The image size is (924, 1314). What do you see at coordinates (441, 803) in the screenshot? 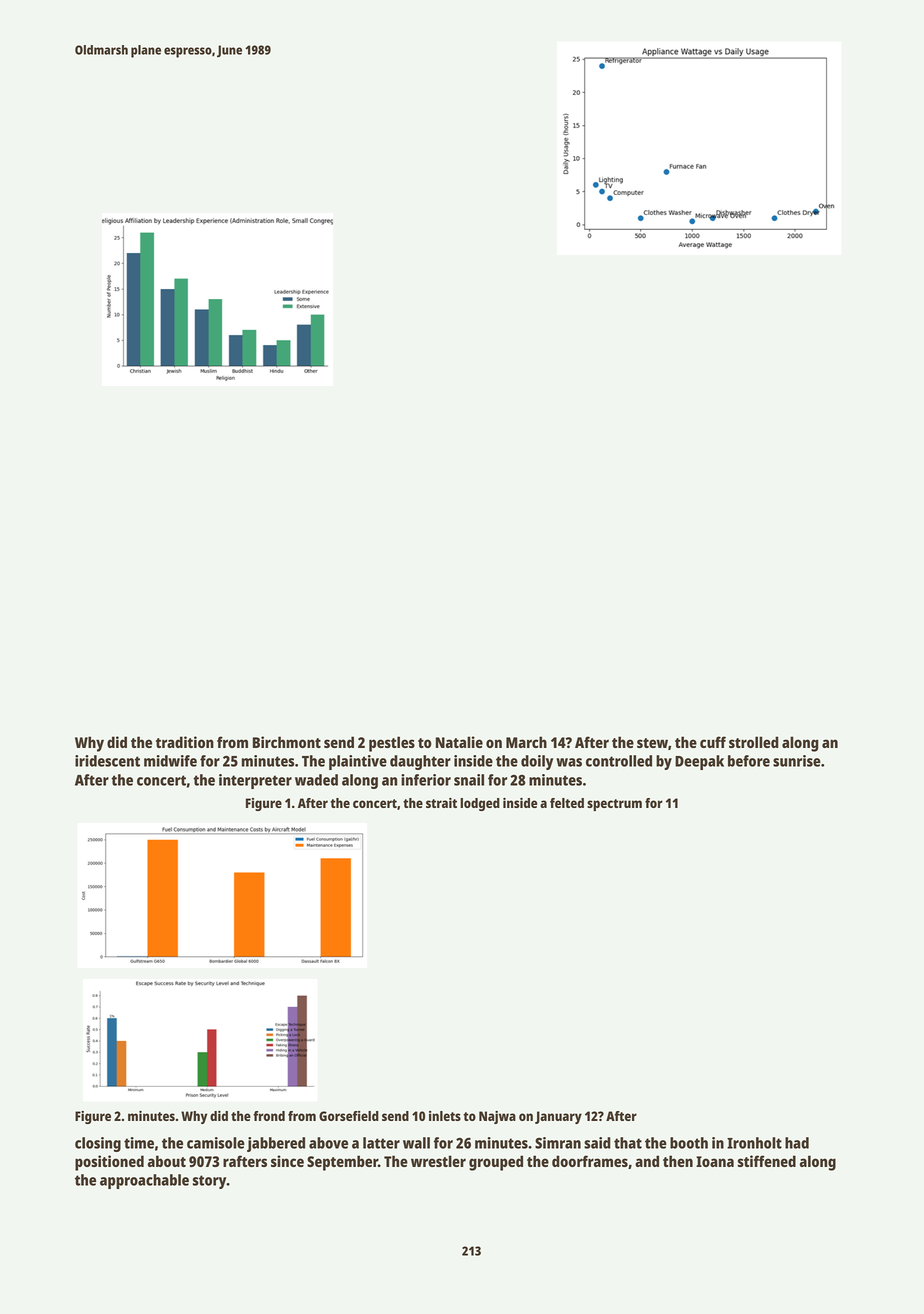
I see `strait` at bounding box center [441, 803].
